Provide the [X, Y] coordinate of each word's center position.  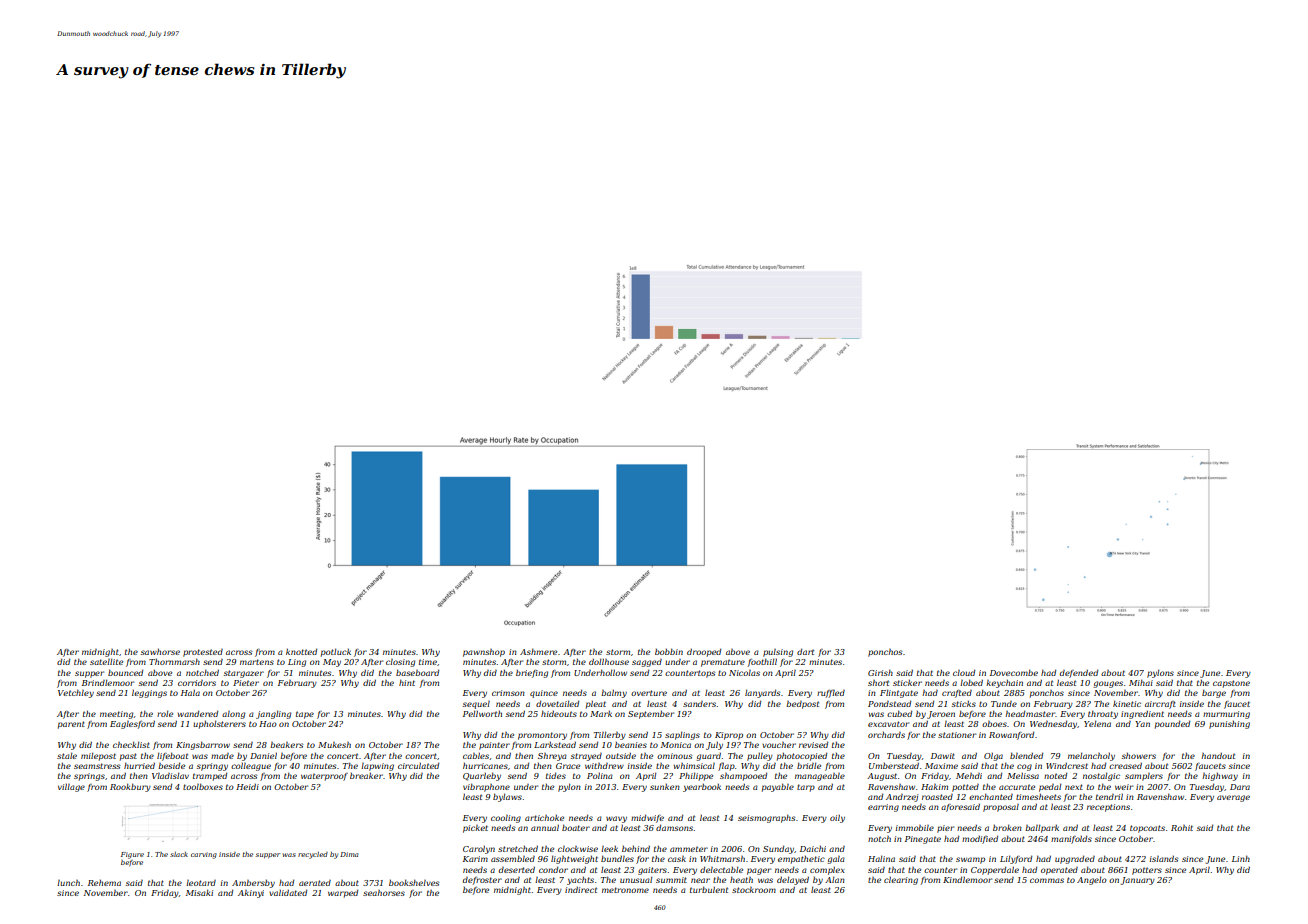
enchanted [991, 796]
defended [1079, 673]
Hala [190, 693]
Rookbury [130, 787]
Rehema [104, 883]
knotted [301, 651]
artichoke [544, 818]
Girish [880, 672]
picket [475, 829]
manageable [820, 777]
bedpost [802, 705]
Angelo [1092, 880]
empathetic [801, 860]
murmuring [1226, 715]
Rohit [1182, 828]
